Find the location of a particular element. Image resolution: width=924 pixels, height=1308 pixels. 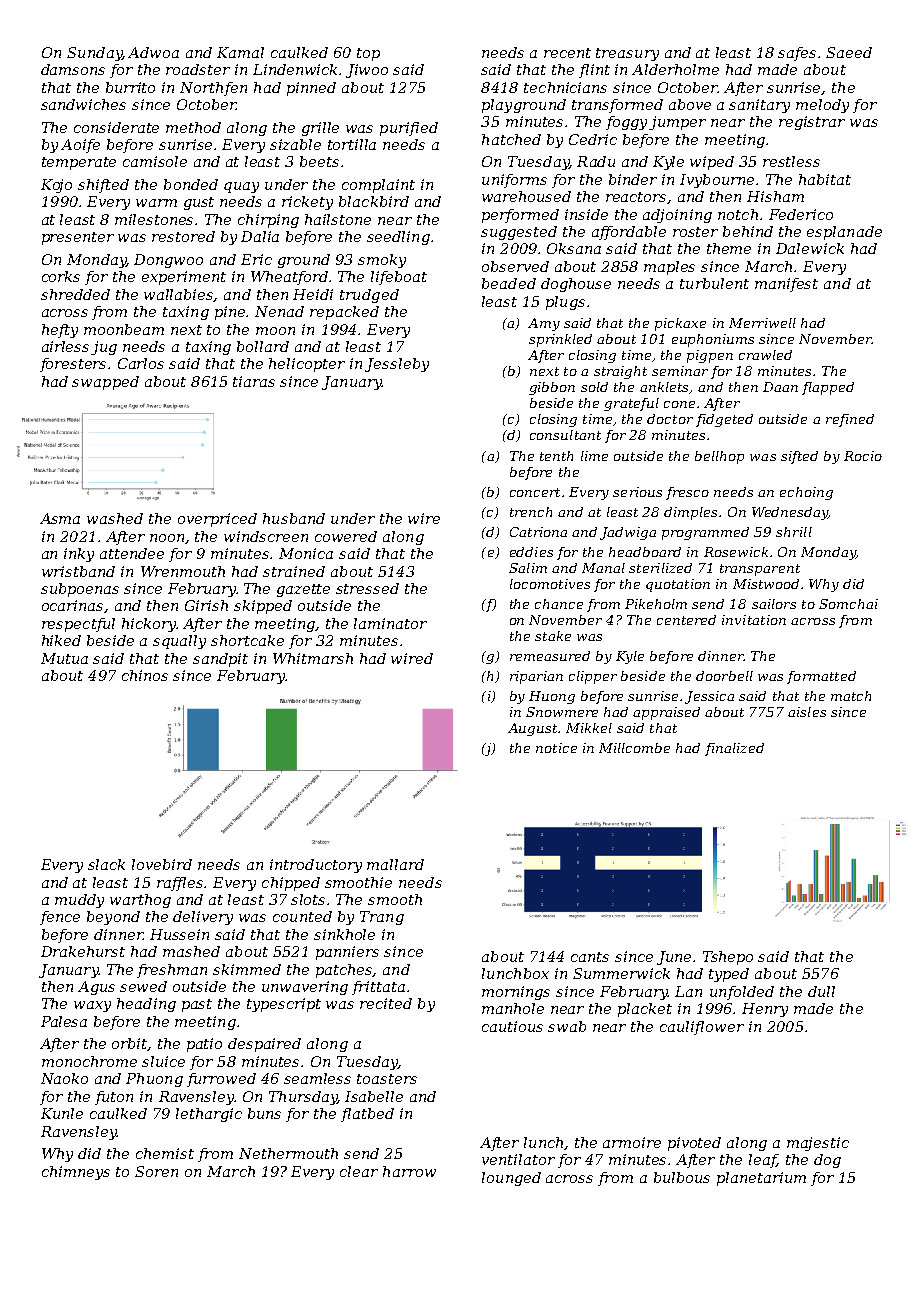

sifted is located at coordinates (799, 457).
